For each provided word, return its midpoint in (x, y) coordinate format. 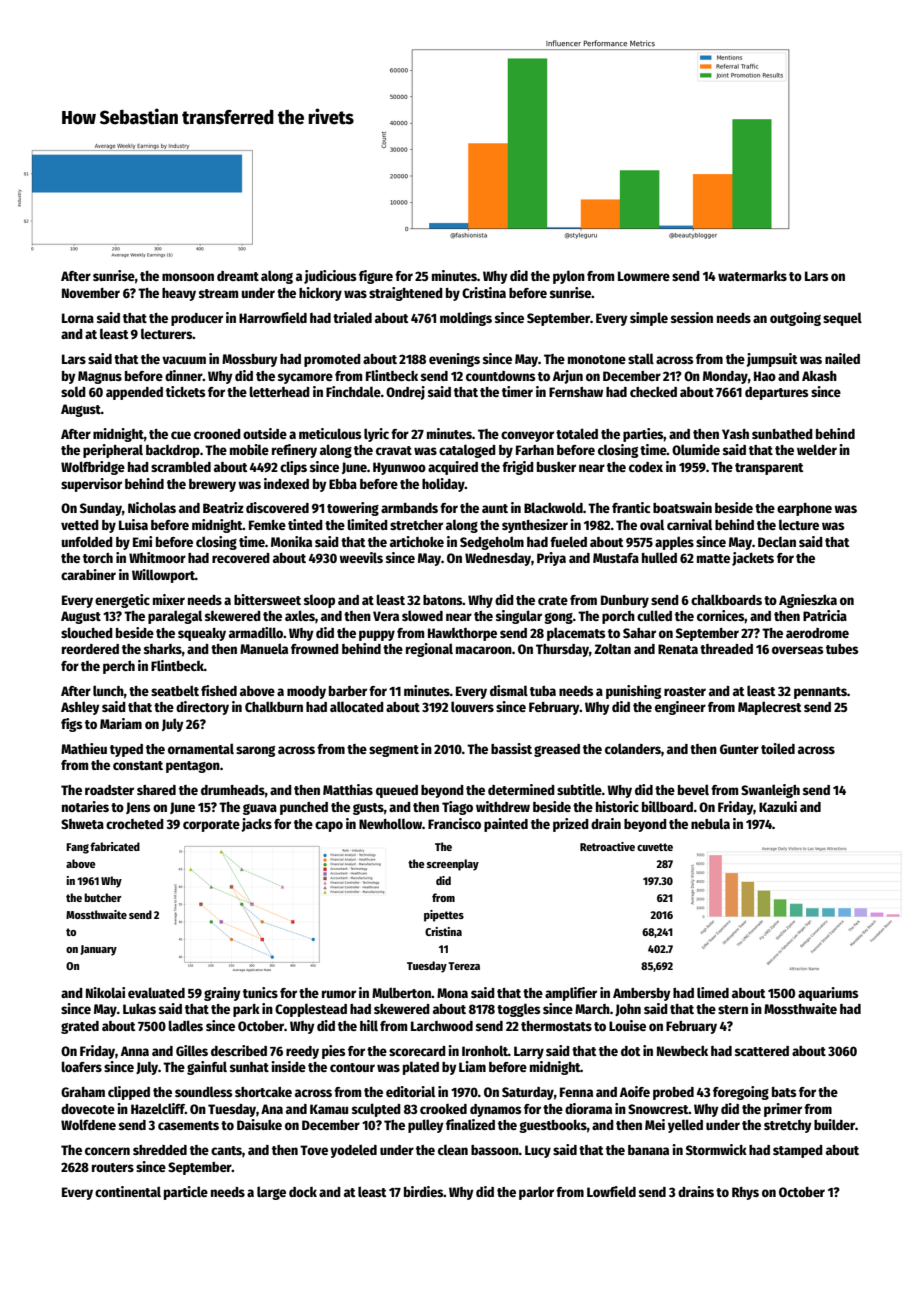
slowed (422, 615)
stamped (798, 1151)
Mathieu (84, 748)
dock (303, 1192)
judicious (330, 277)
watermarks (752, 276)
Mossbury (250, 360)
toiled (778, 748)
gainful (207, 1068)
